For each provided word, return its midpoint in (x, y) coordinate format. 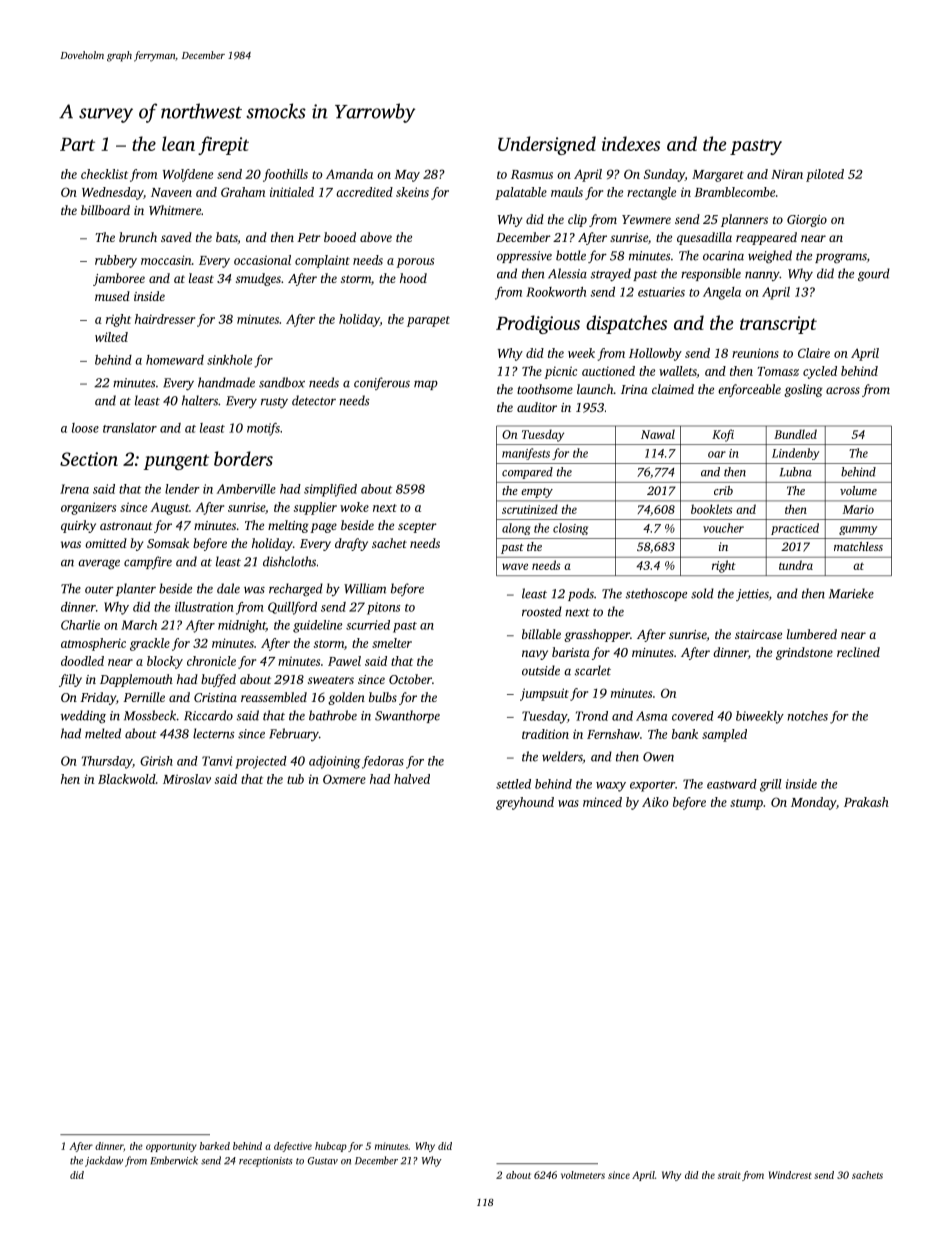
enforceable (749, 390)
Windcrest (790, 1175)
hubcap (331, 1147)
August (169, 508)
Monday (813, 803)
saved (176, 237)
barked (215, 1146)
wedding (83, 716)
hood (413, 278)
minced (602, 802)
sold (702, 593)
